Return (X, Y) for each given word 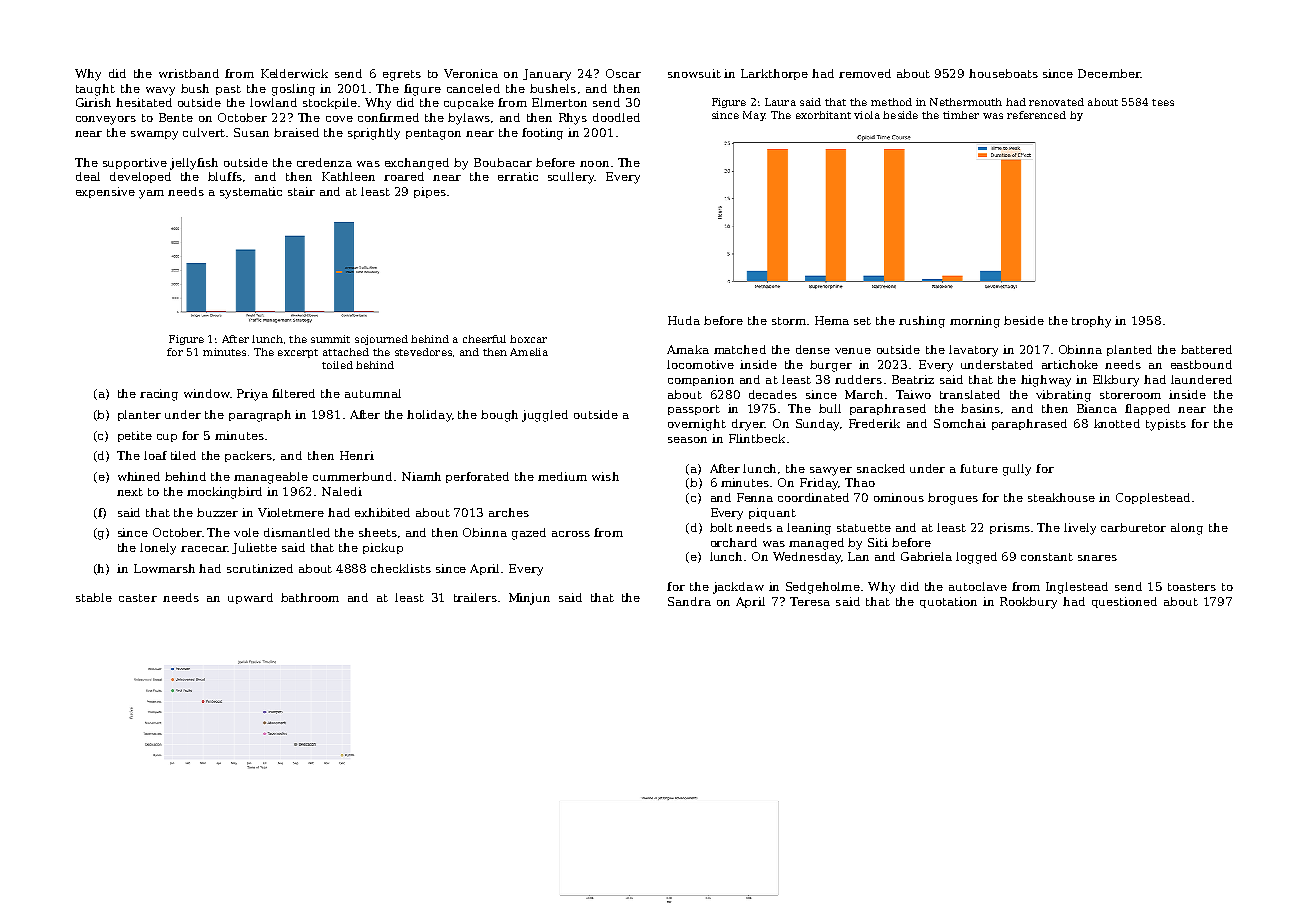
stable (94, 597)
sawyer (831, 471)
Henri (357, 455)
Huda (684, 320)
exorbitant (823, 115)
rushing (922, 322)
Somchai (960, 423)
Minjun (529, 599)
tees (1163, 102)
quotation (948, 602)
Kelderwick (294, 73)
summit (330, 339)
